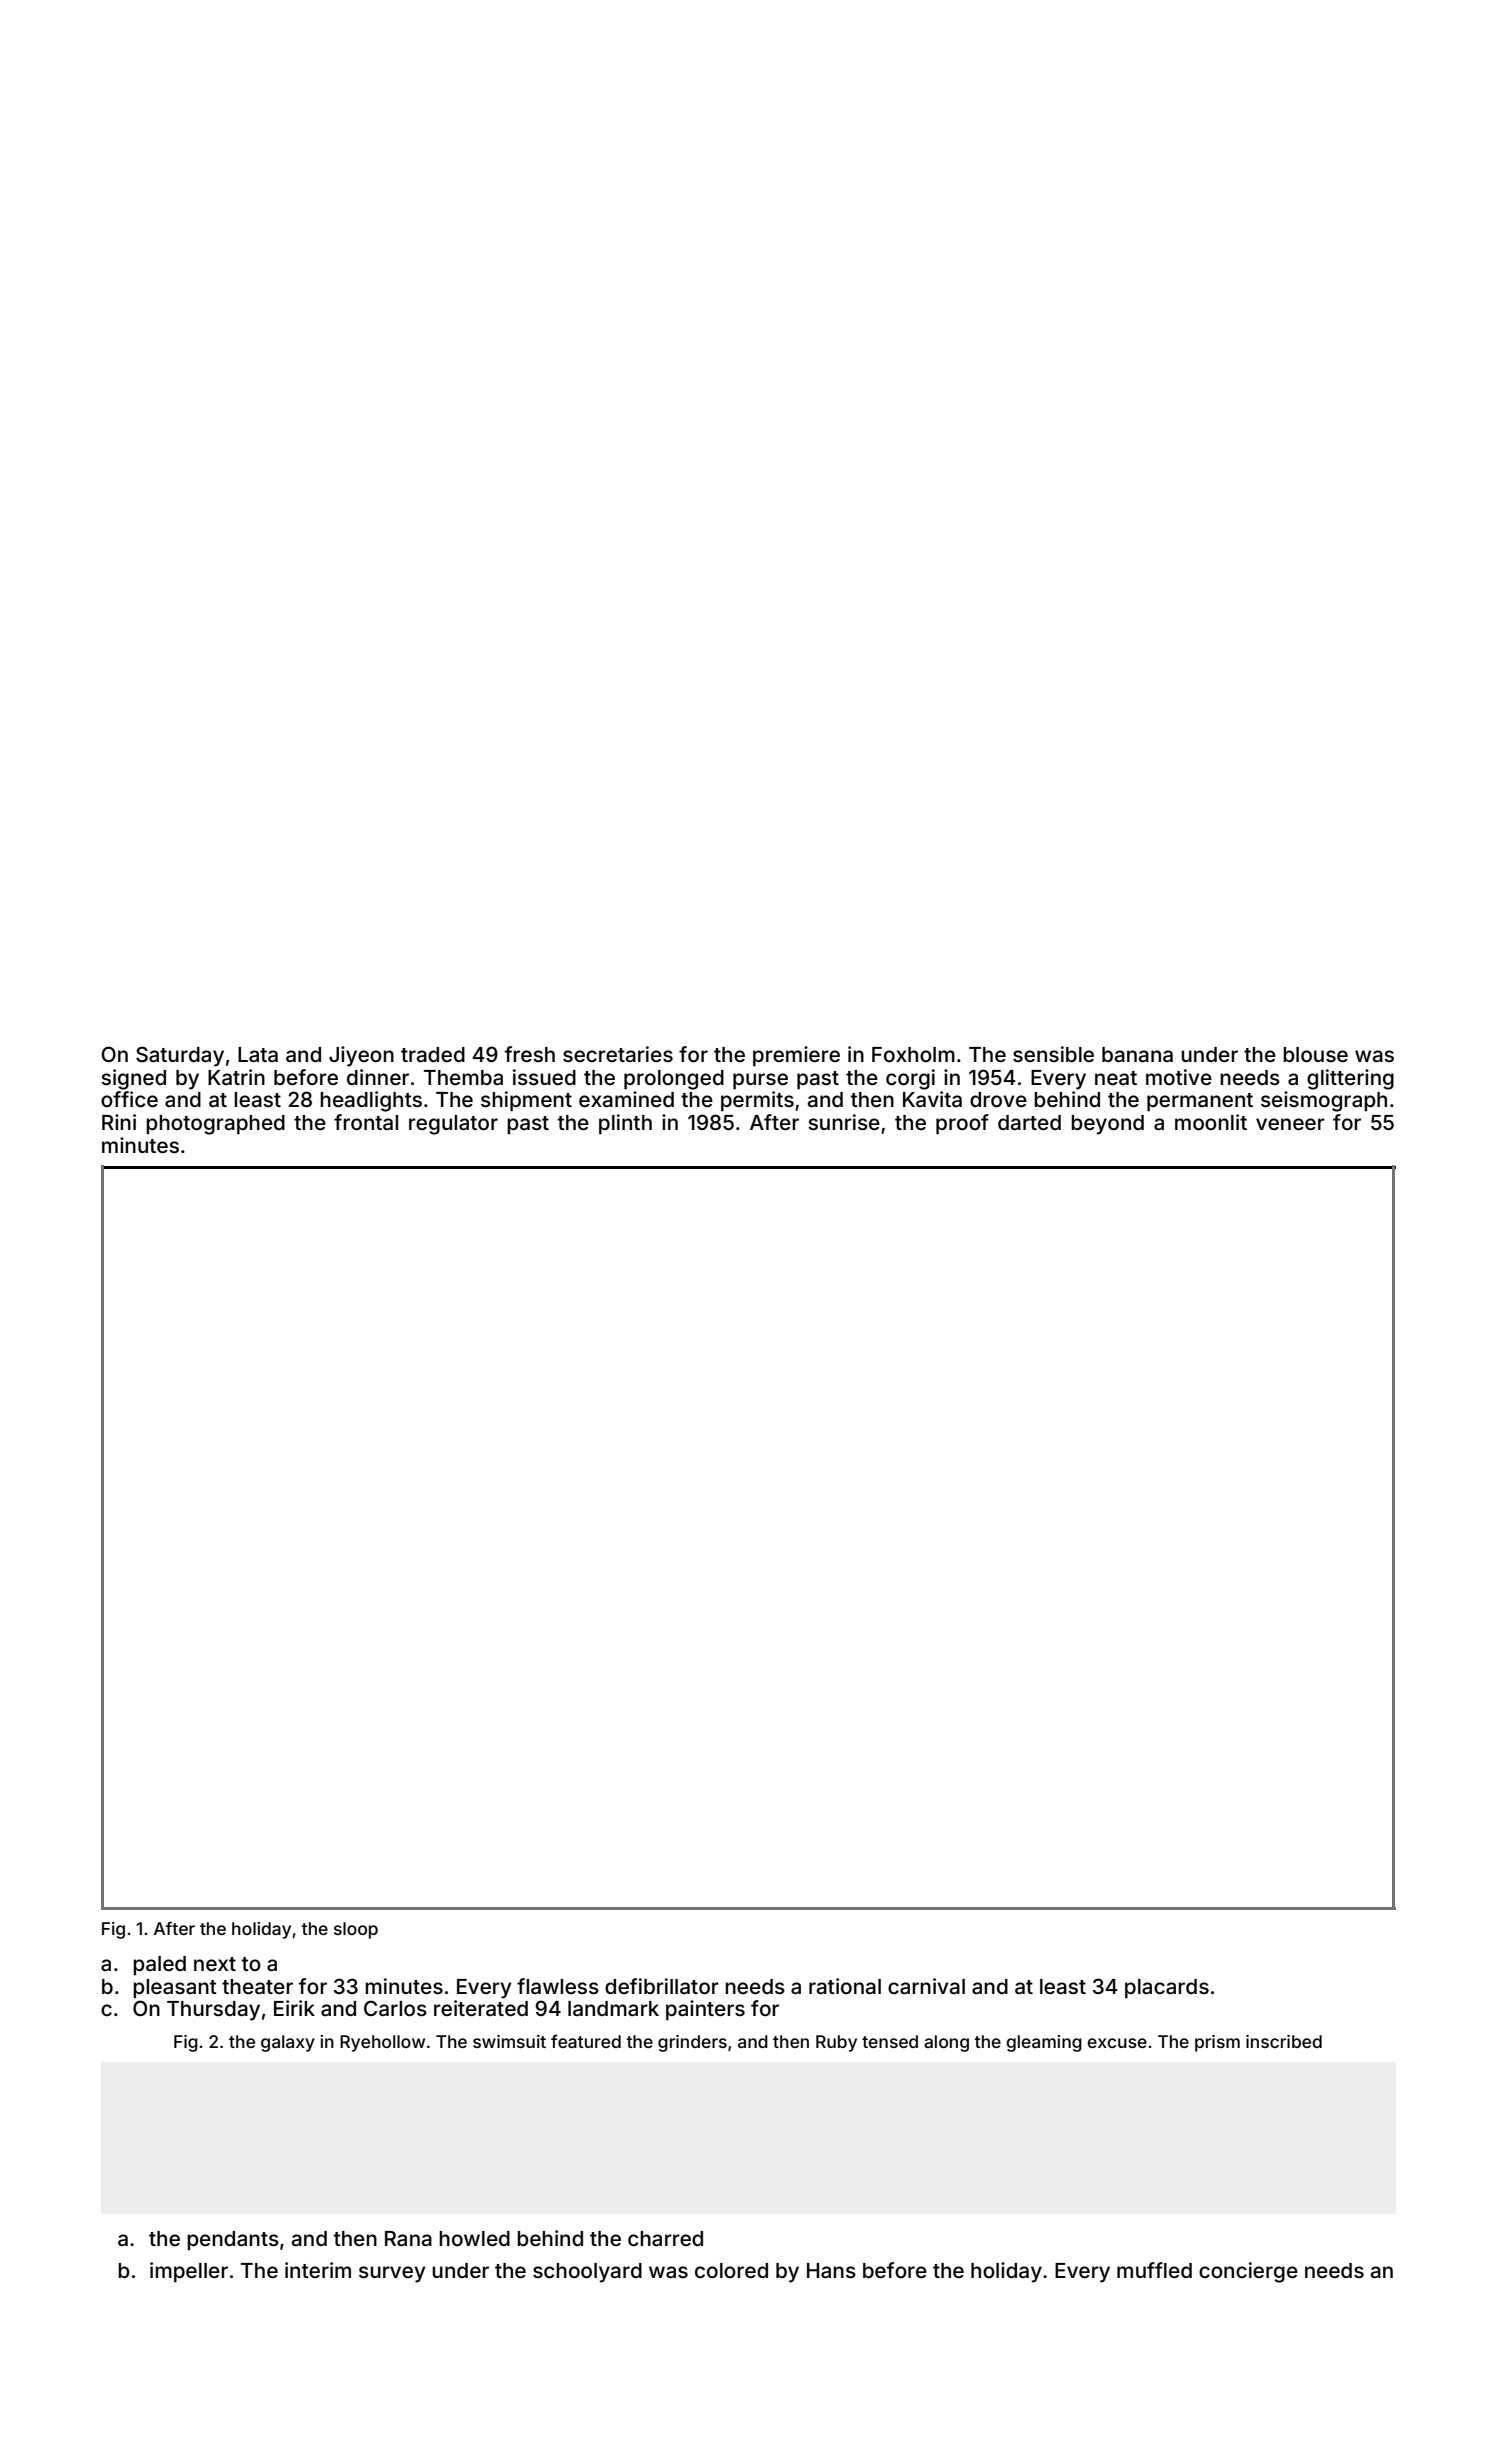 Image resolution: width=1496 pixels, height=2464 pixels. What do you see at coordinates (1248, 2272) in the image?
I see `concierge` at bounding box center [1248, 2272].
